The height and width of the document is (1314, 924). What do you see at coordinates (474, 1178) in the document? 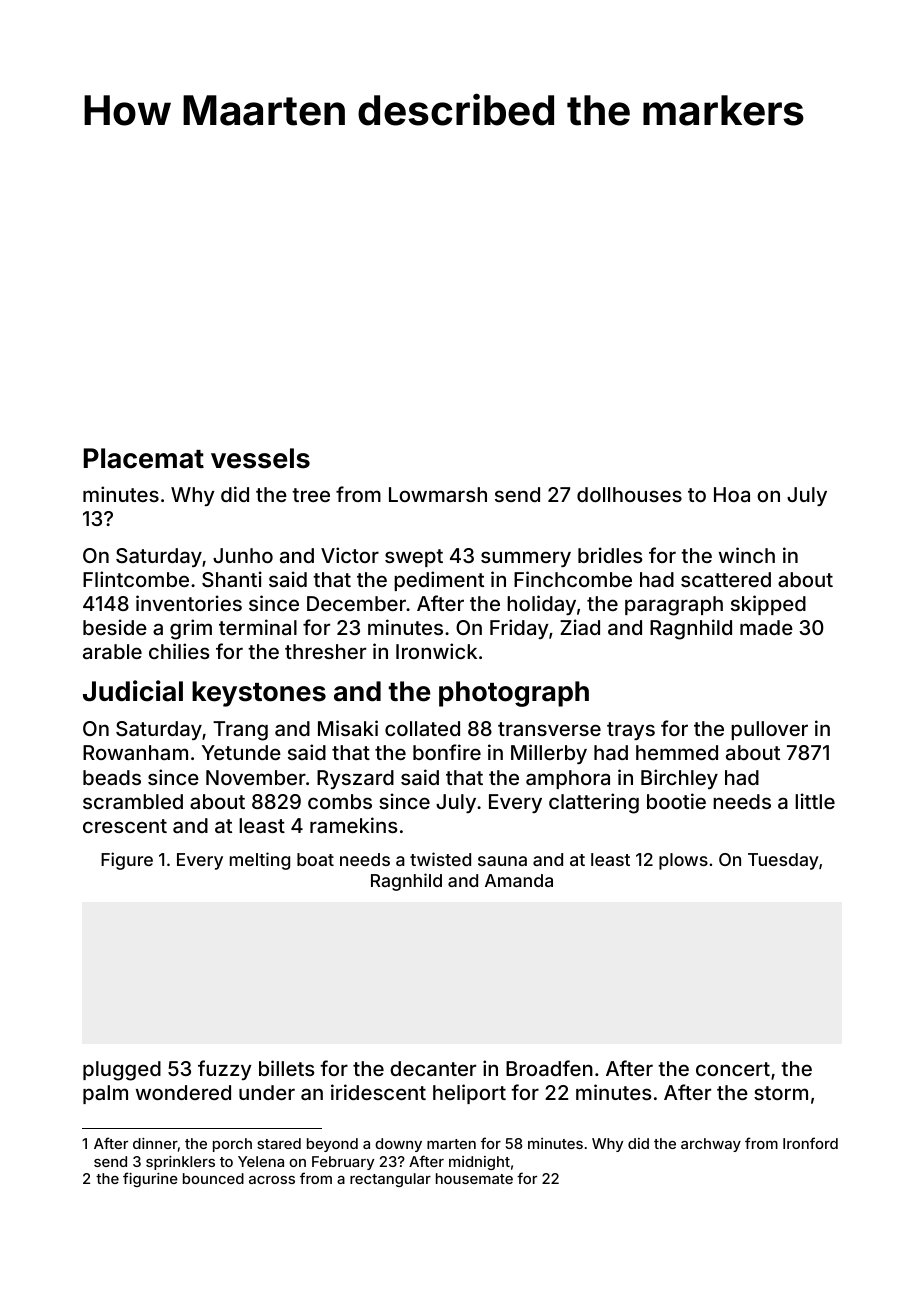
I see `housemate` at bounding box center [474, 1178].
